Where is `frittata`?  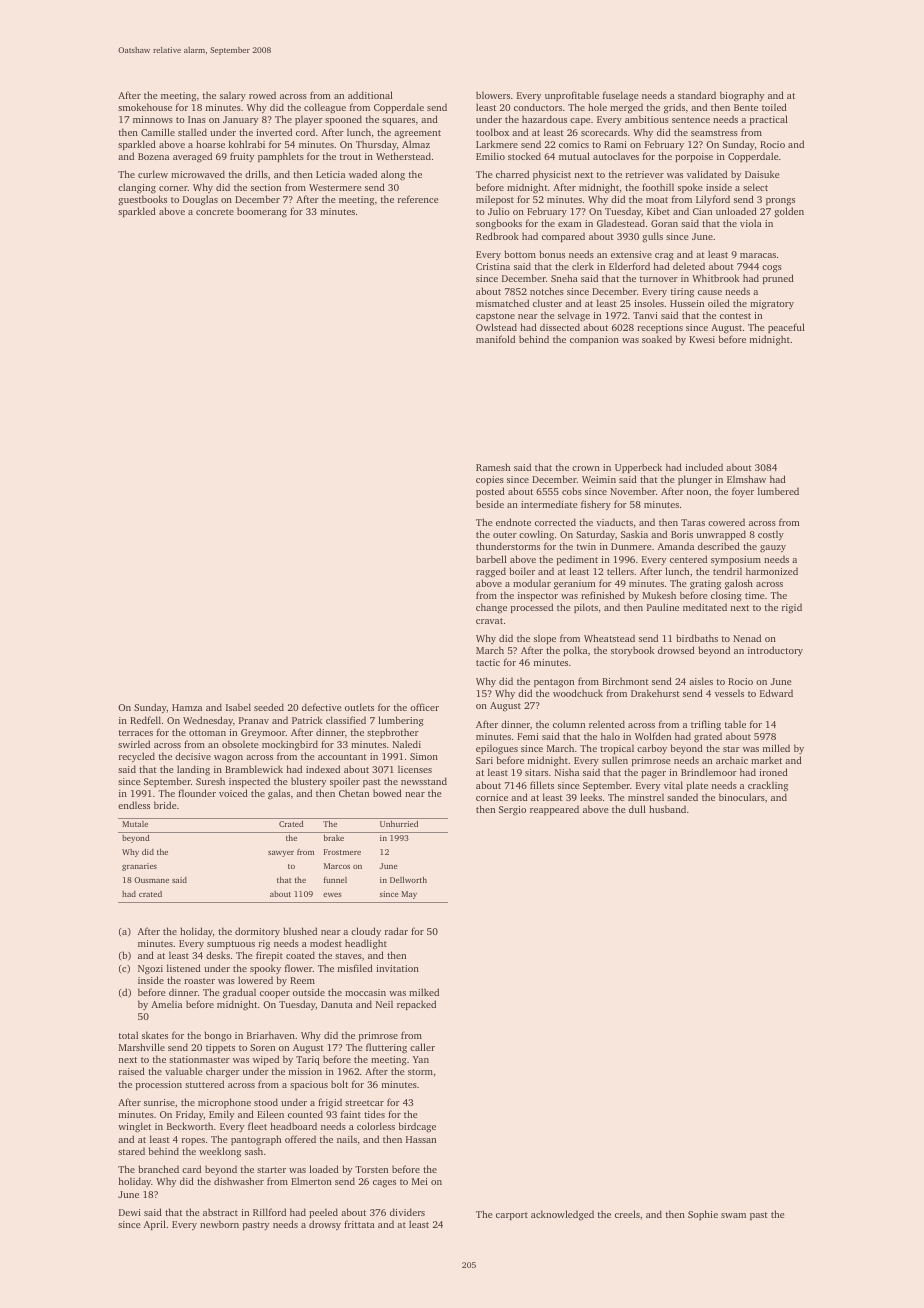 frittata is located at coordinates (359, 1224).
